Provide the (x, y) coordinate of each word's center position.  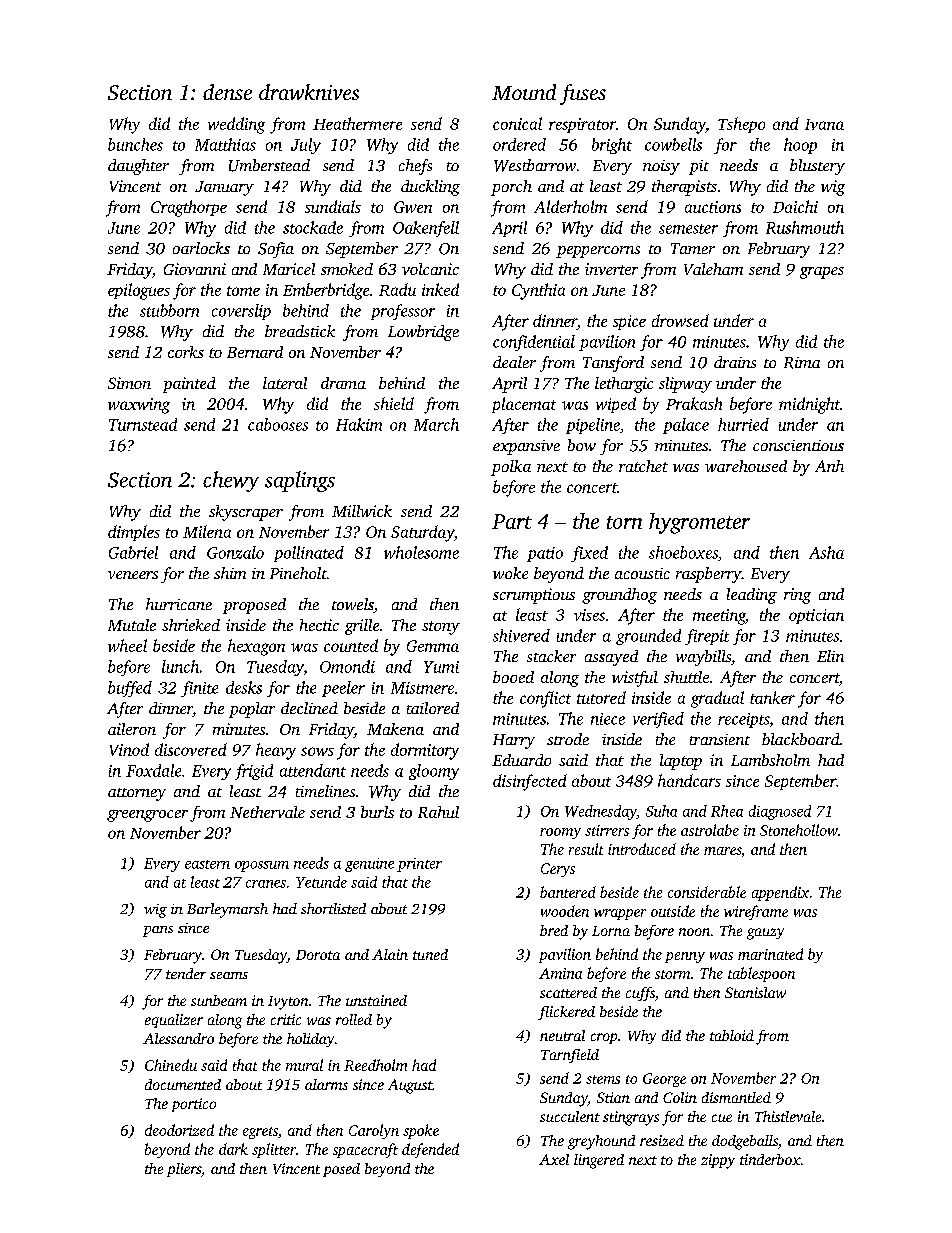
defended (430, 1150)
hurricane (179, 604)
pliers (184, 1170)
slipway (685, 385)
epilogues (139, 291)
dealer (514, 362)
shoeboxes (683, 552)
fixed (589, 554)
